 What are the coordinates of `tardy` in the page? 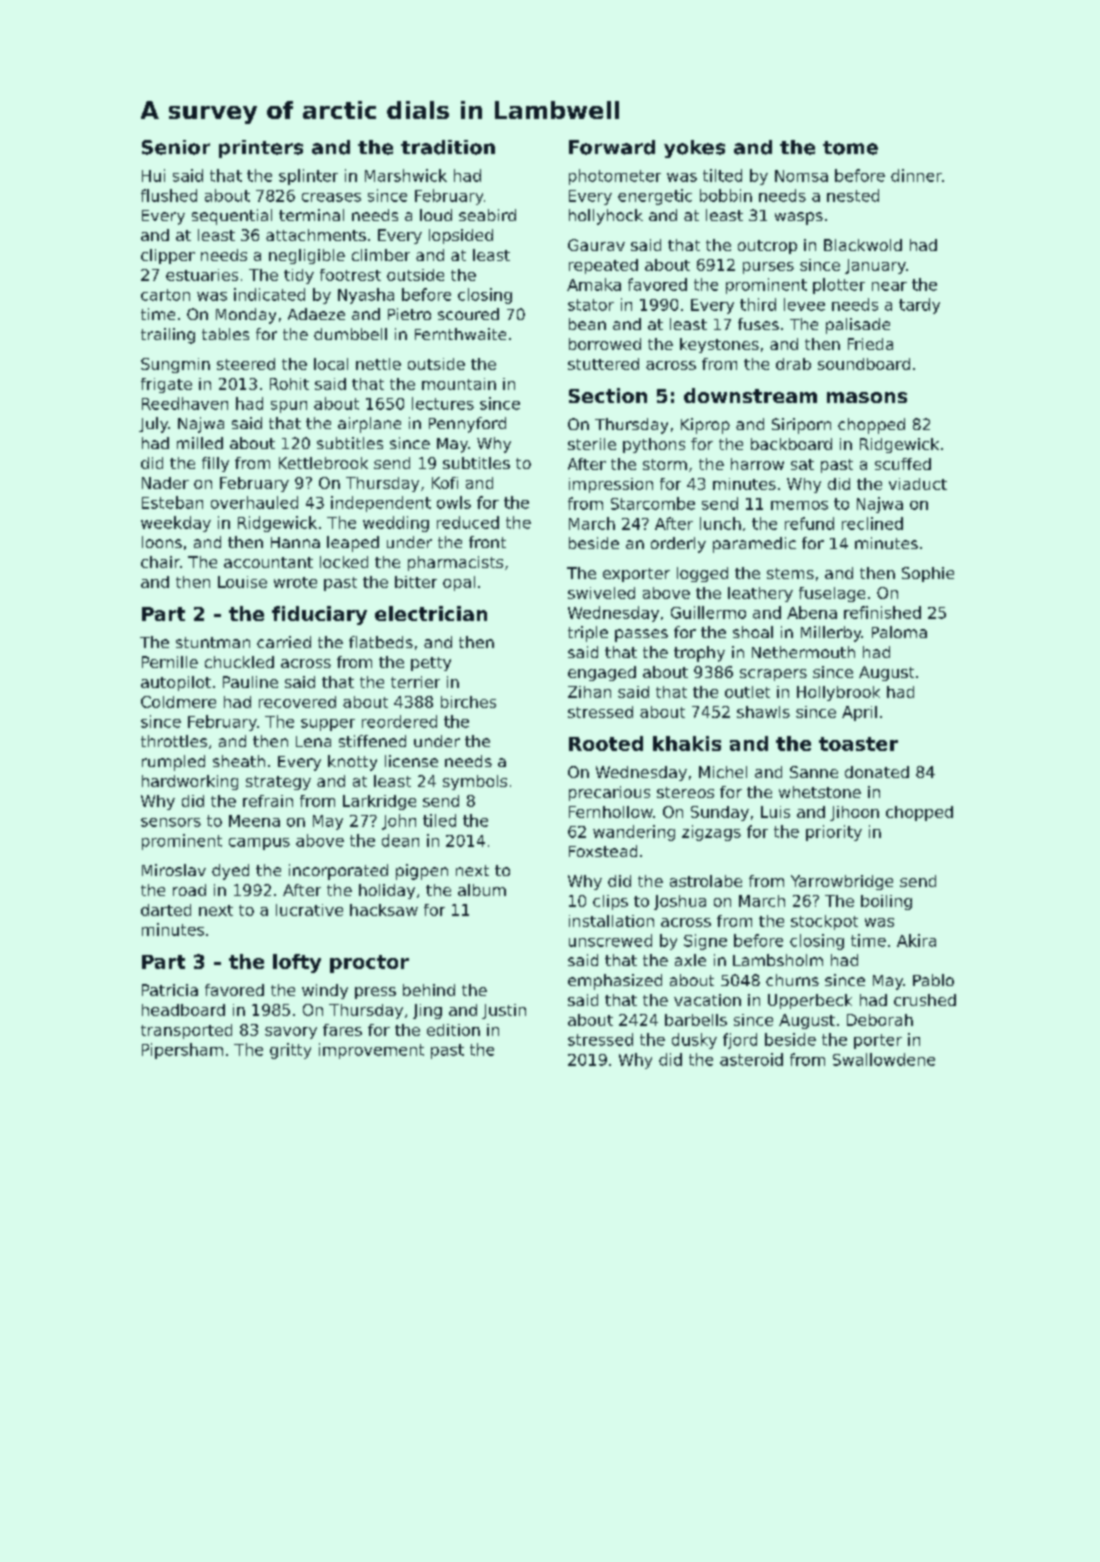 It's located at (919, 306).
